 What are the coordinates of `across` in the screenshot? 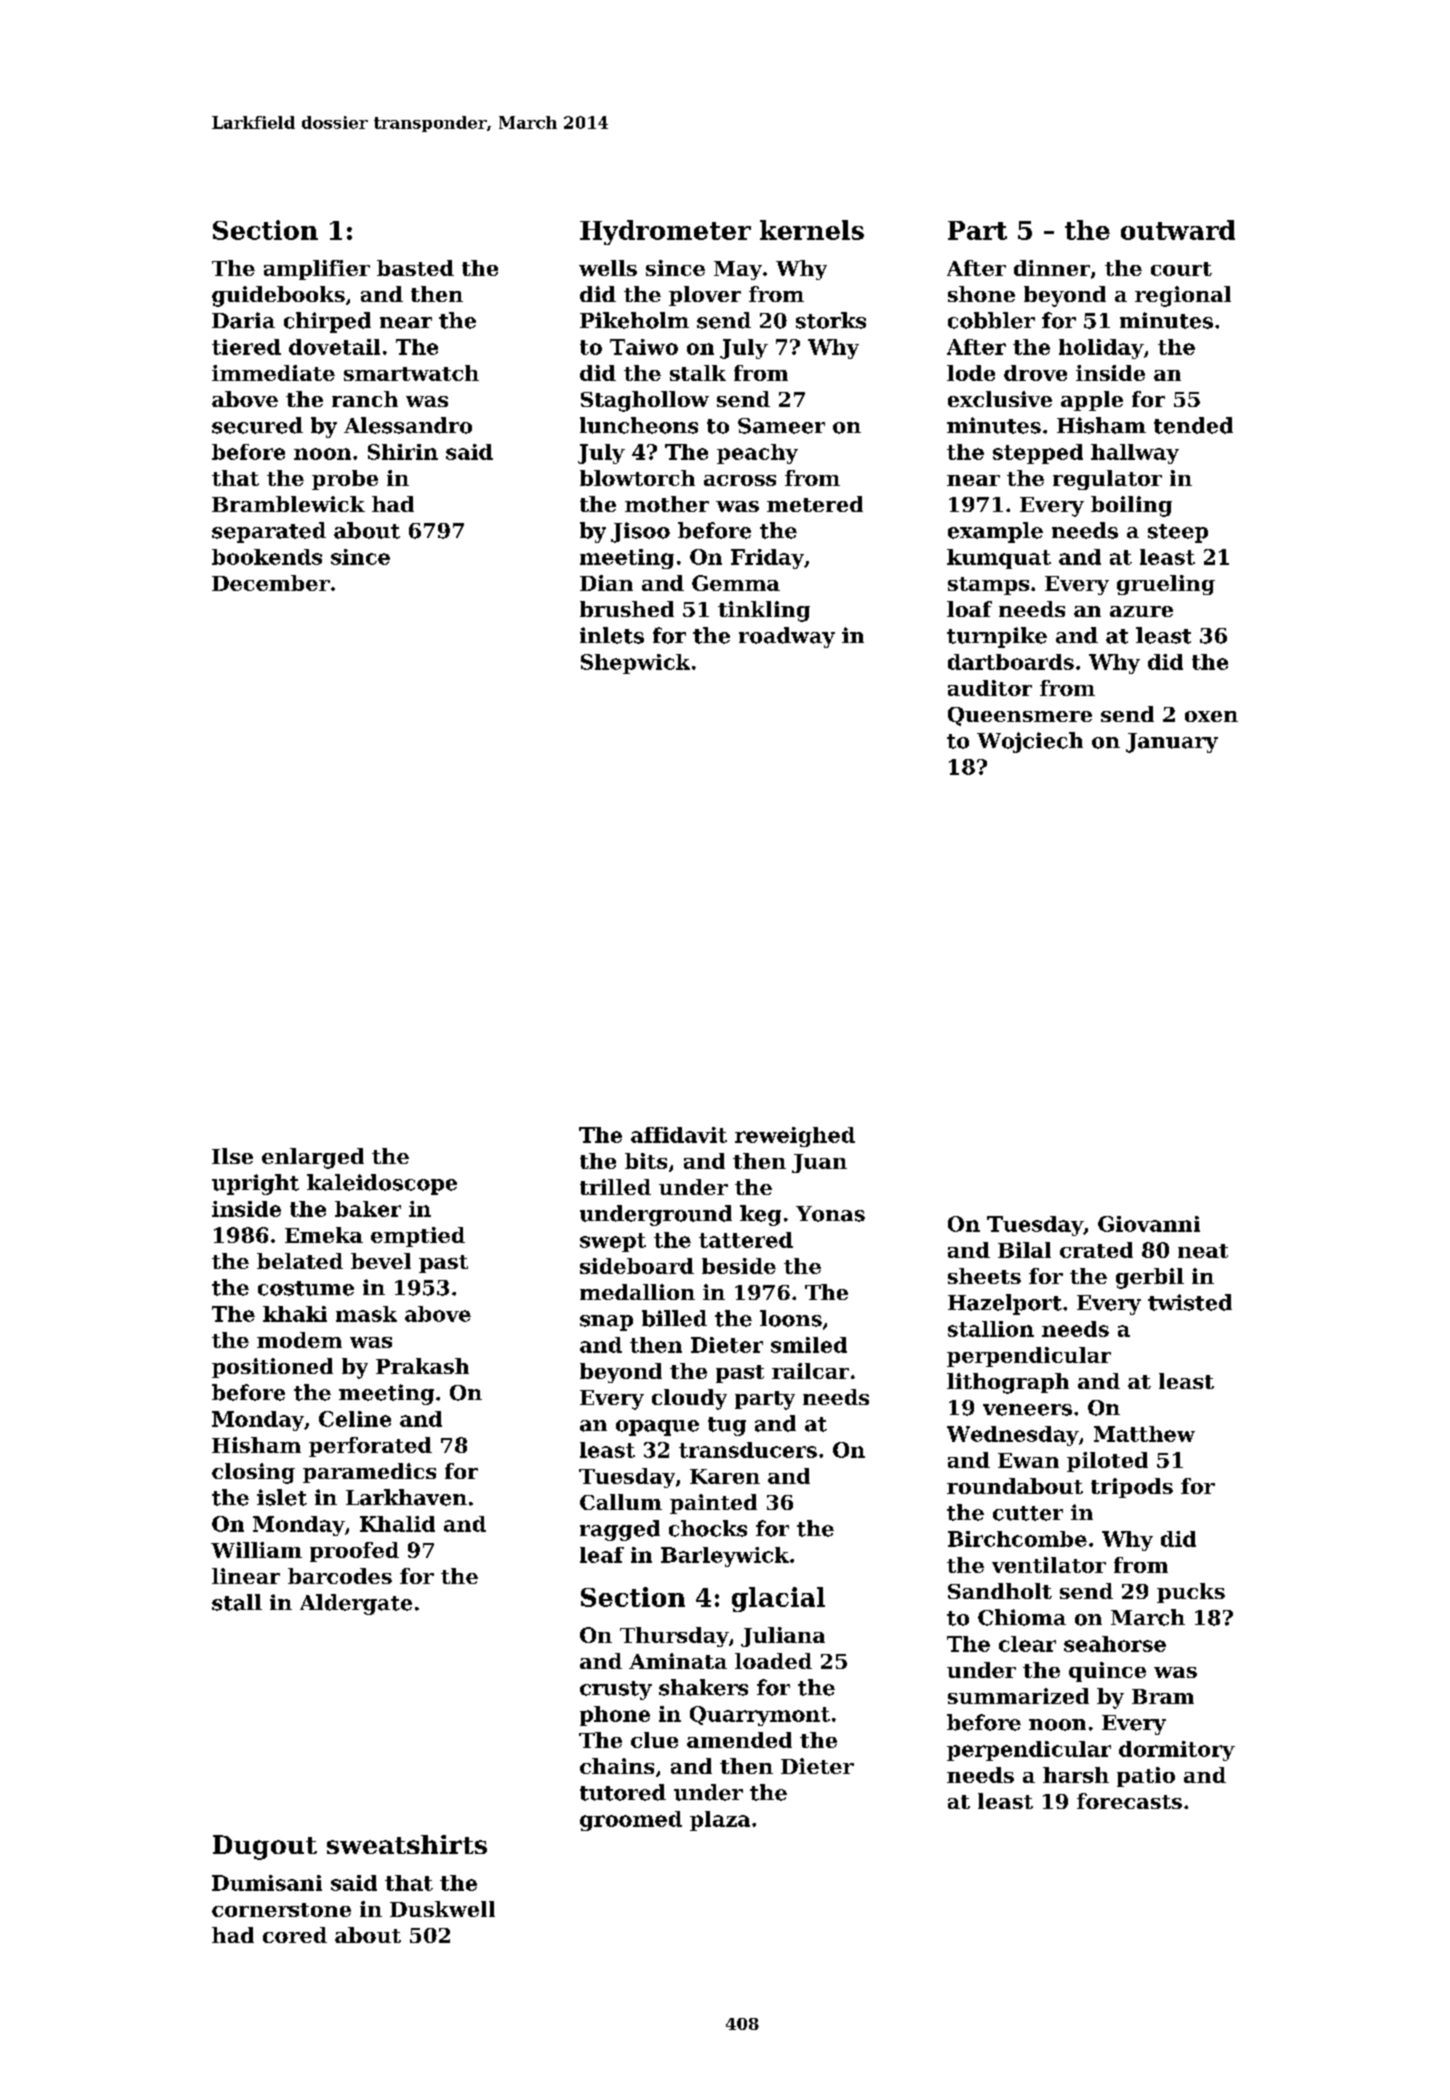 It's located at (740, 480).
